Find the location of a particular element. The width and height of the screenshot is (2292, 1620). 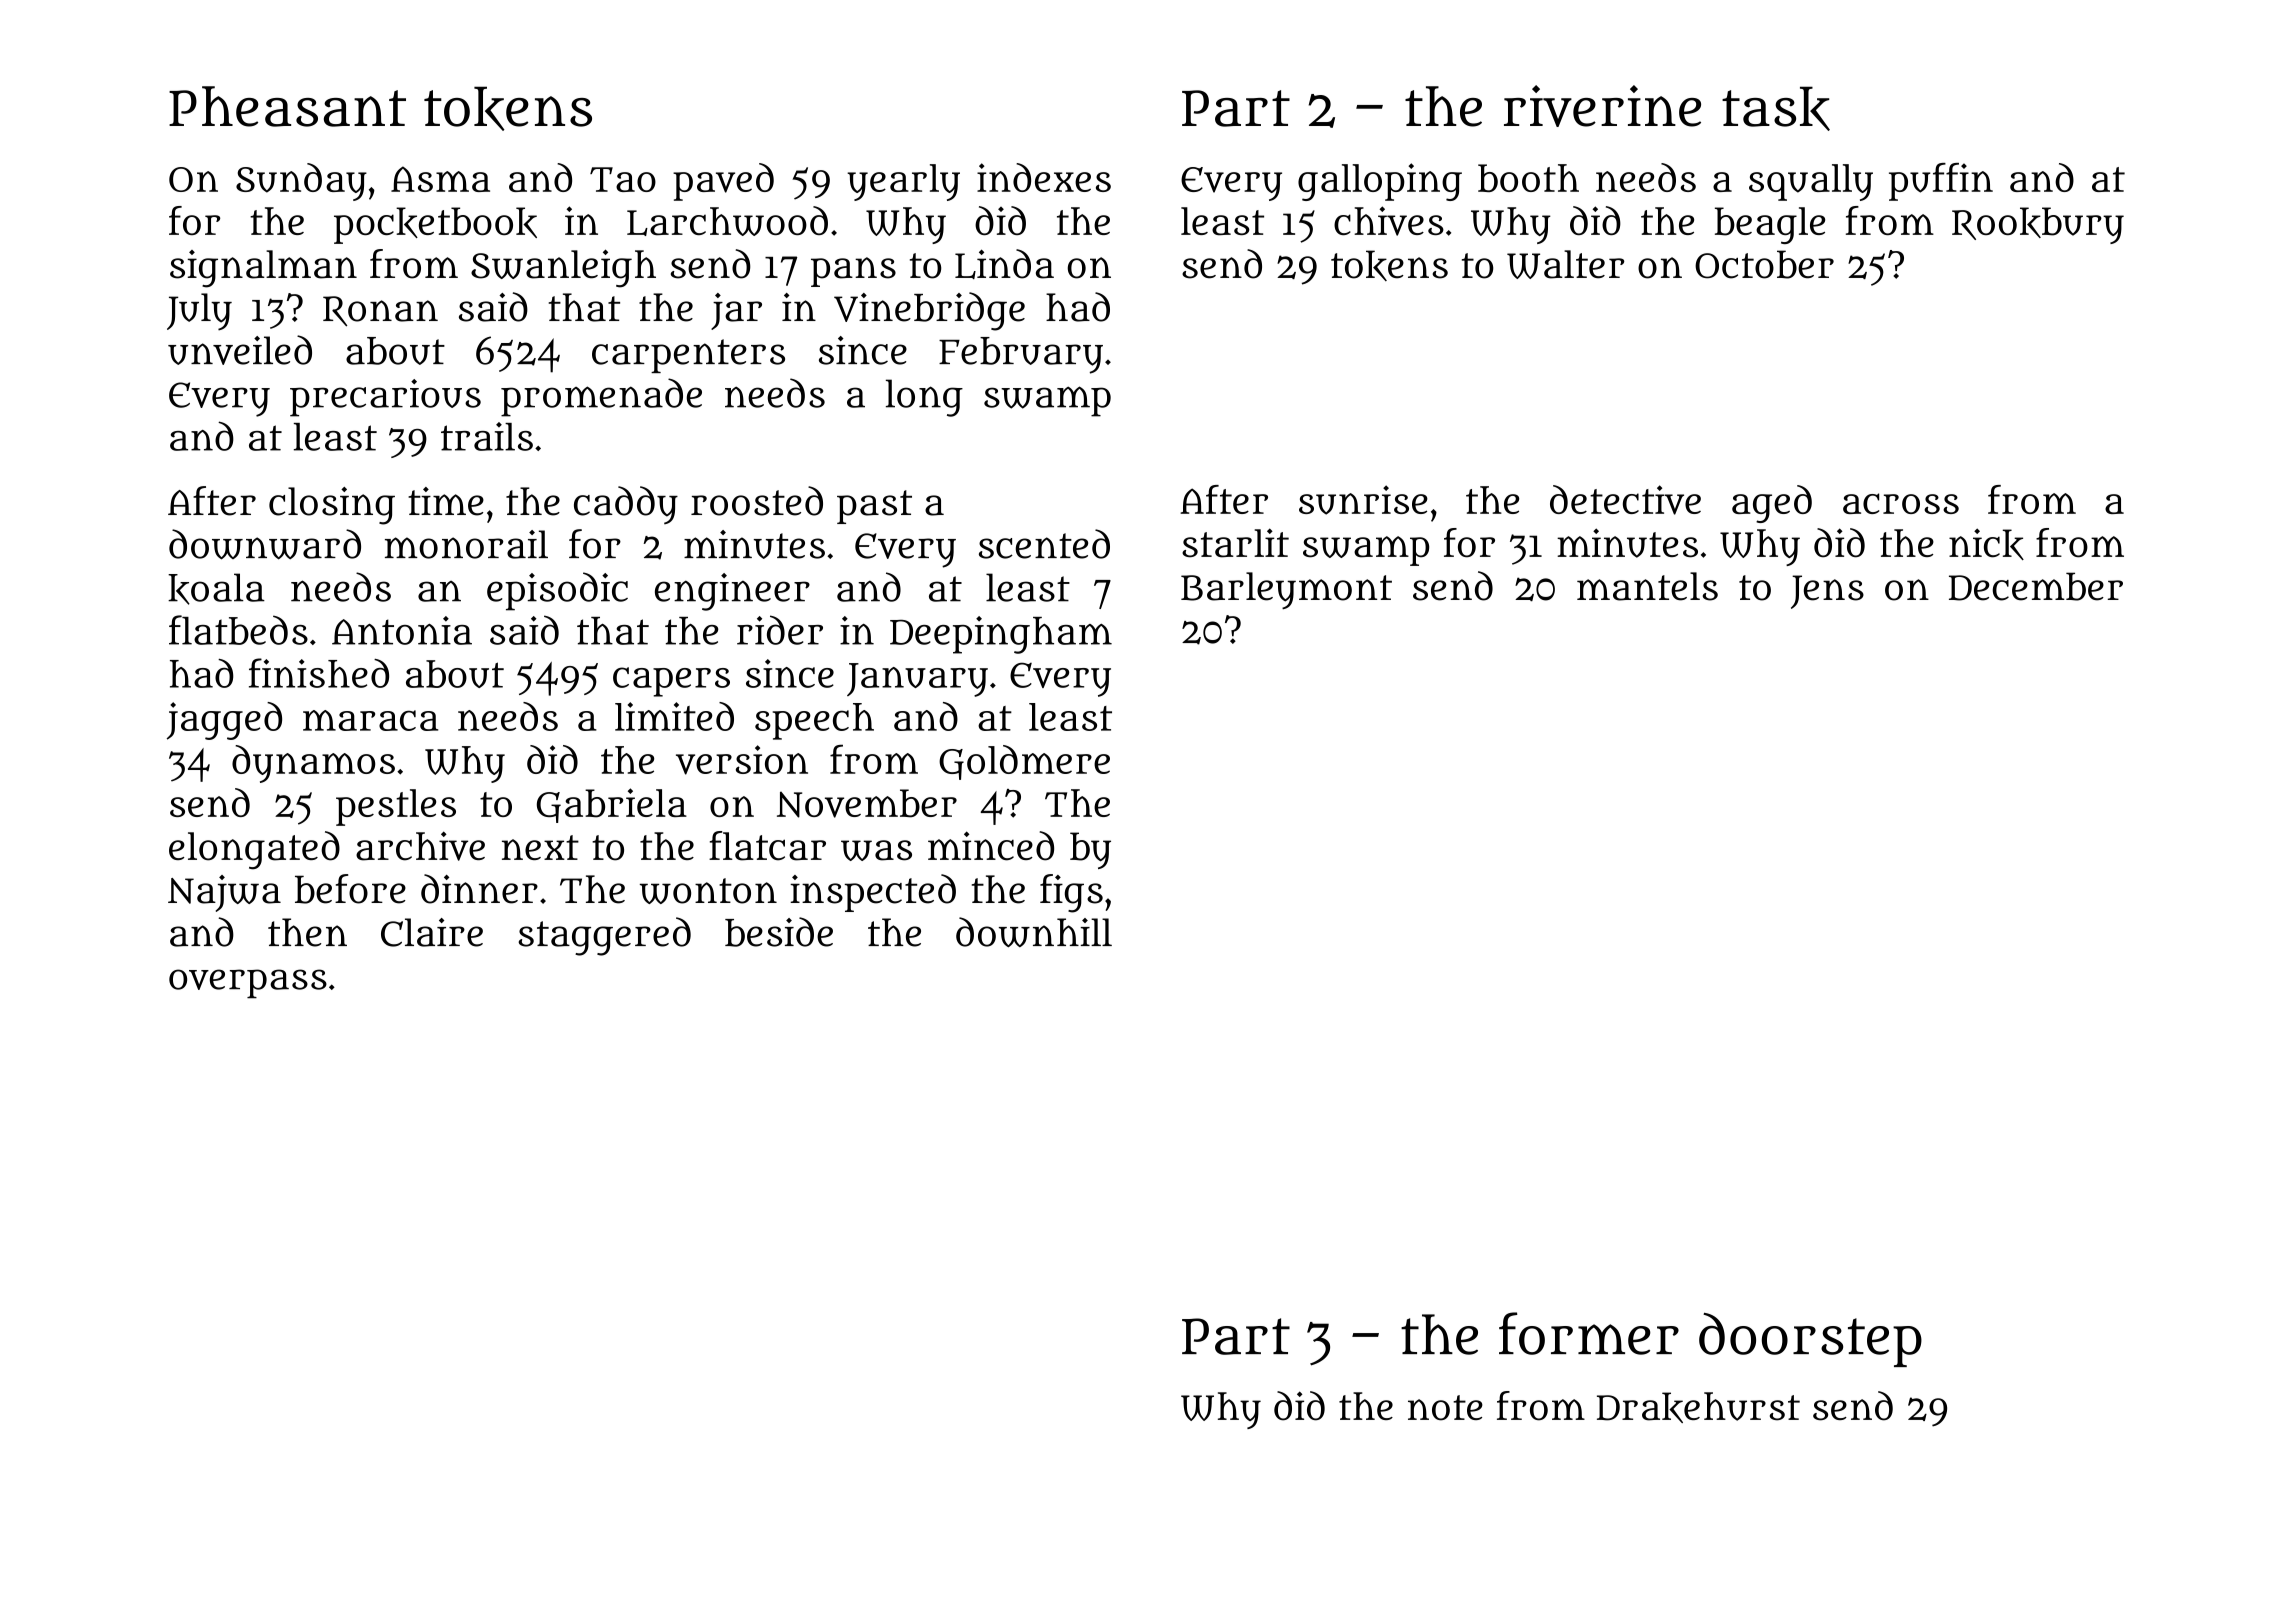

Linda is located at coordinates (1004, 264).
